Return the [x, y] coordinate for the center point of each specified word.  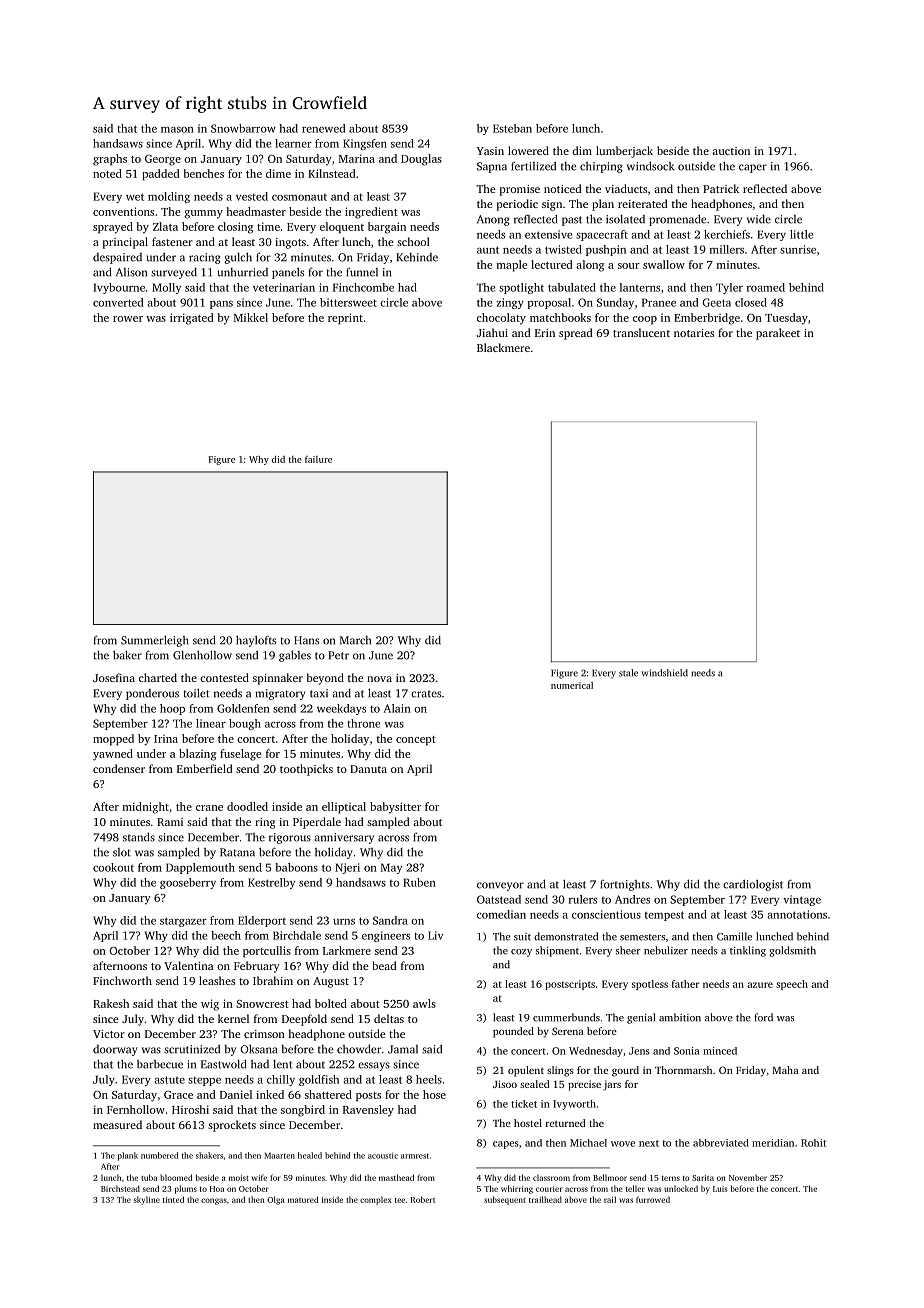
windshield [664, 673]
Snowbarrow [243, 128]
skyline [147, 1200]
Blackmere [503, 347]
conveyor [500, 886]
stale [628, 673]
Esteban [512, 128]
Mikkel [251, 317]
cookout [113, 867]
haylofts [256, 641]
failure [318, 459]
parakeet [778, 334]
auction [731, 151]
